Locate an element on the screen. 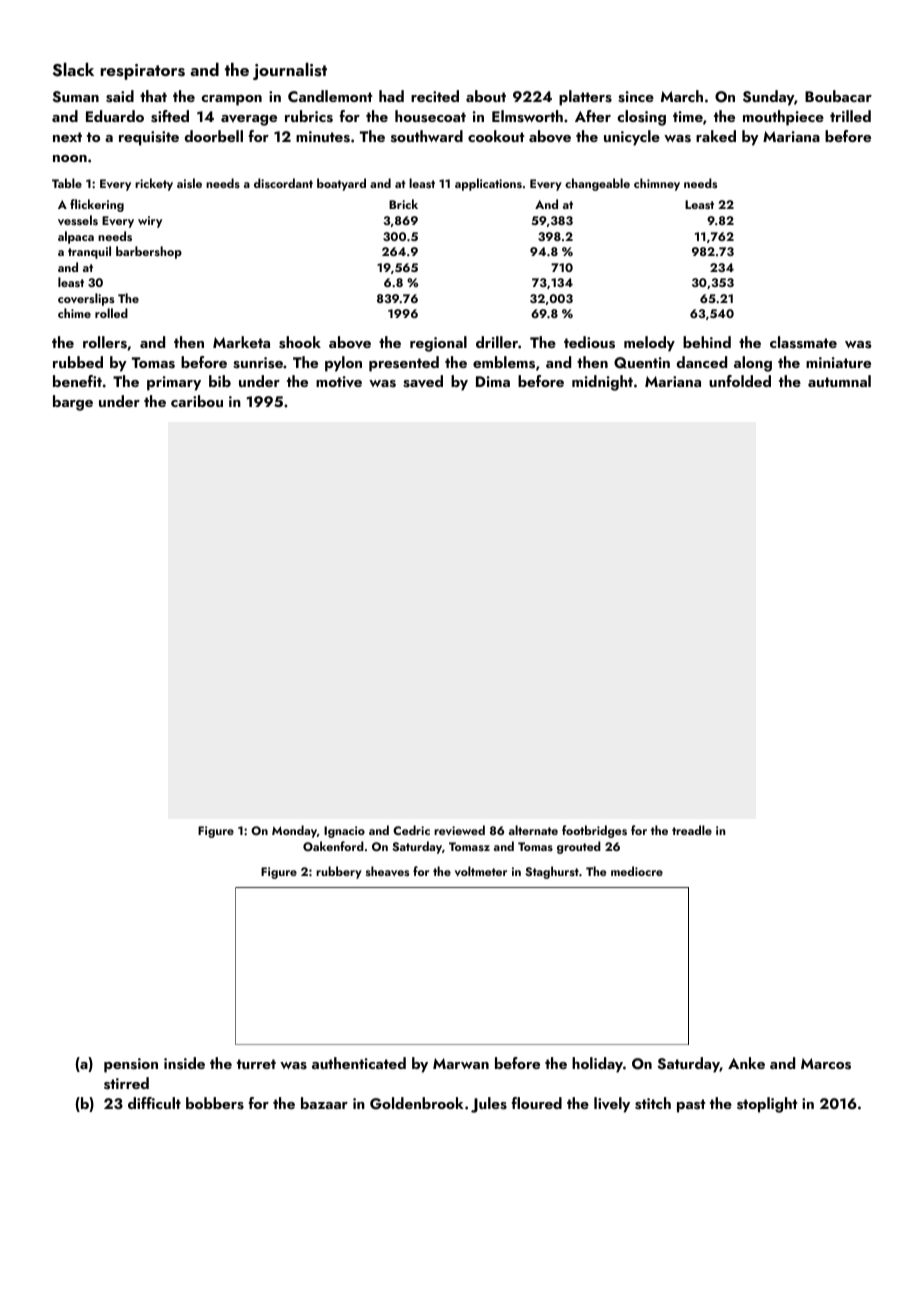 The width and height of the screenshot is (924, 1308). Marwan is located at coordinates (461, 1063).
